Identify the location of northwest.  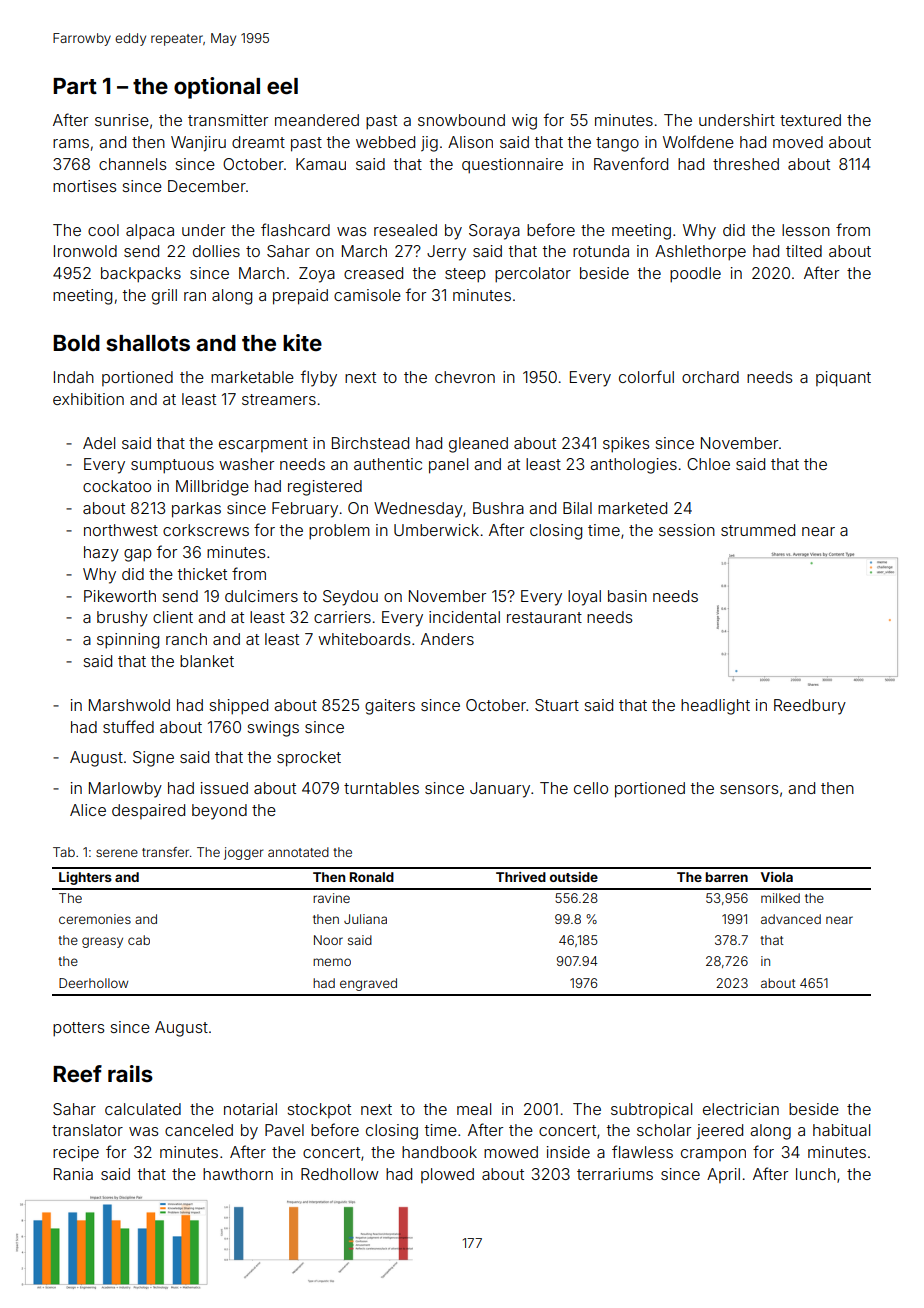
(121, 530).
